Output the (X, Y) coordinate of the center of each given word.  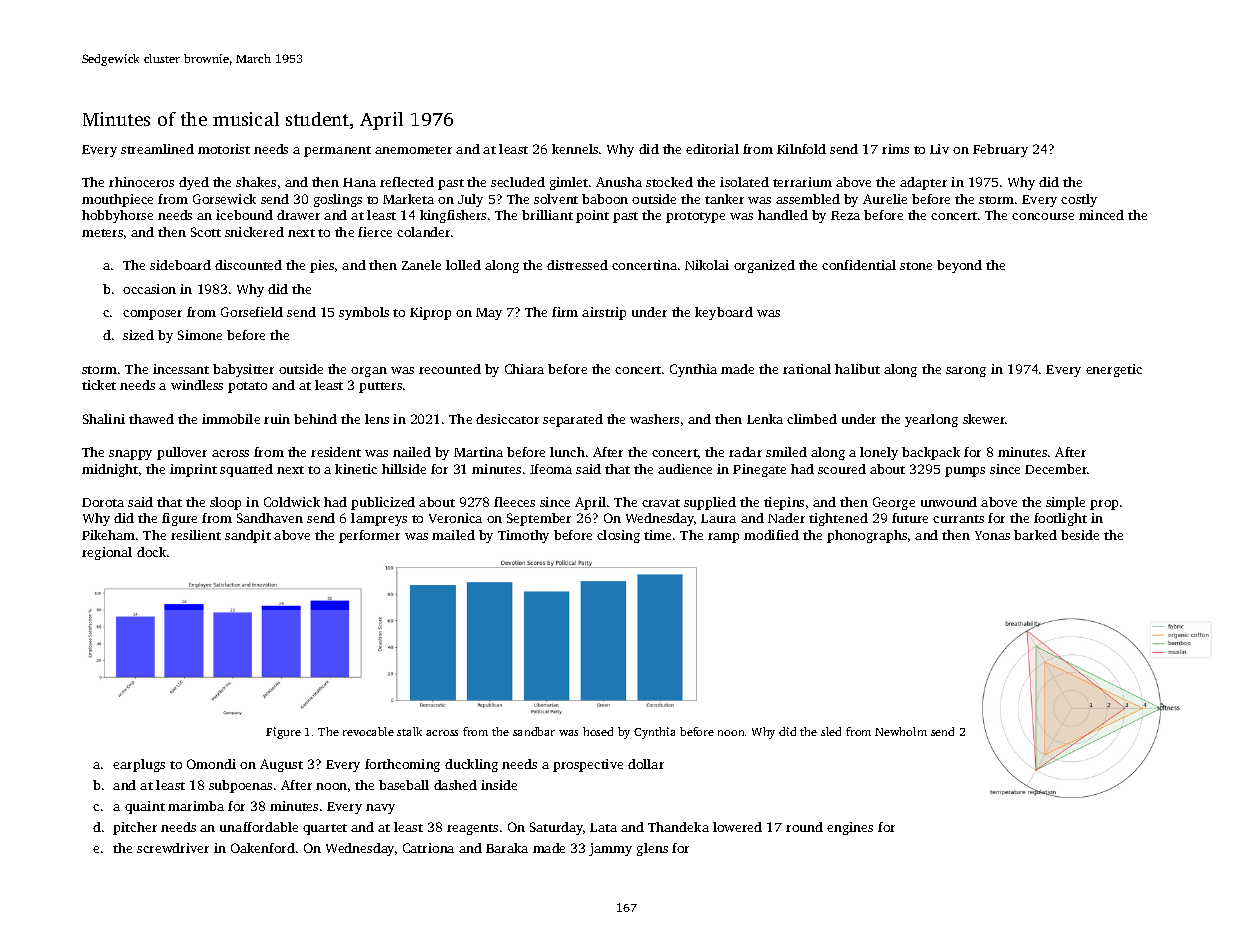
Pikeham (108, 535)
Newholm (901, 731)
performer (369, 536)
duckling (471, 765)
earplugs (139, 765)
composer (152, 315)
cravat (661, 503)
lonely (879, 453)
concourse (1043, 216)
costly (1079, 200)
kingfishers (453, 216)
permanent (337, 151)
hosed (598, 731)
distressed (577, 265)
